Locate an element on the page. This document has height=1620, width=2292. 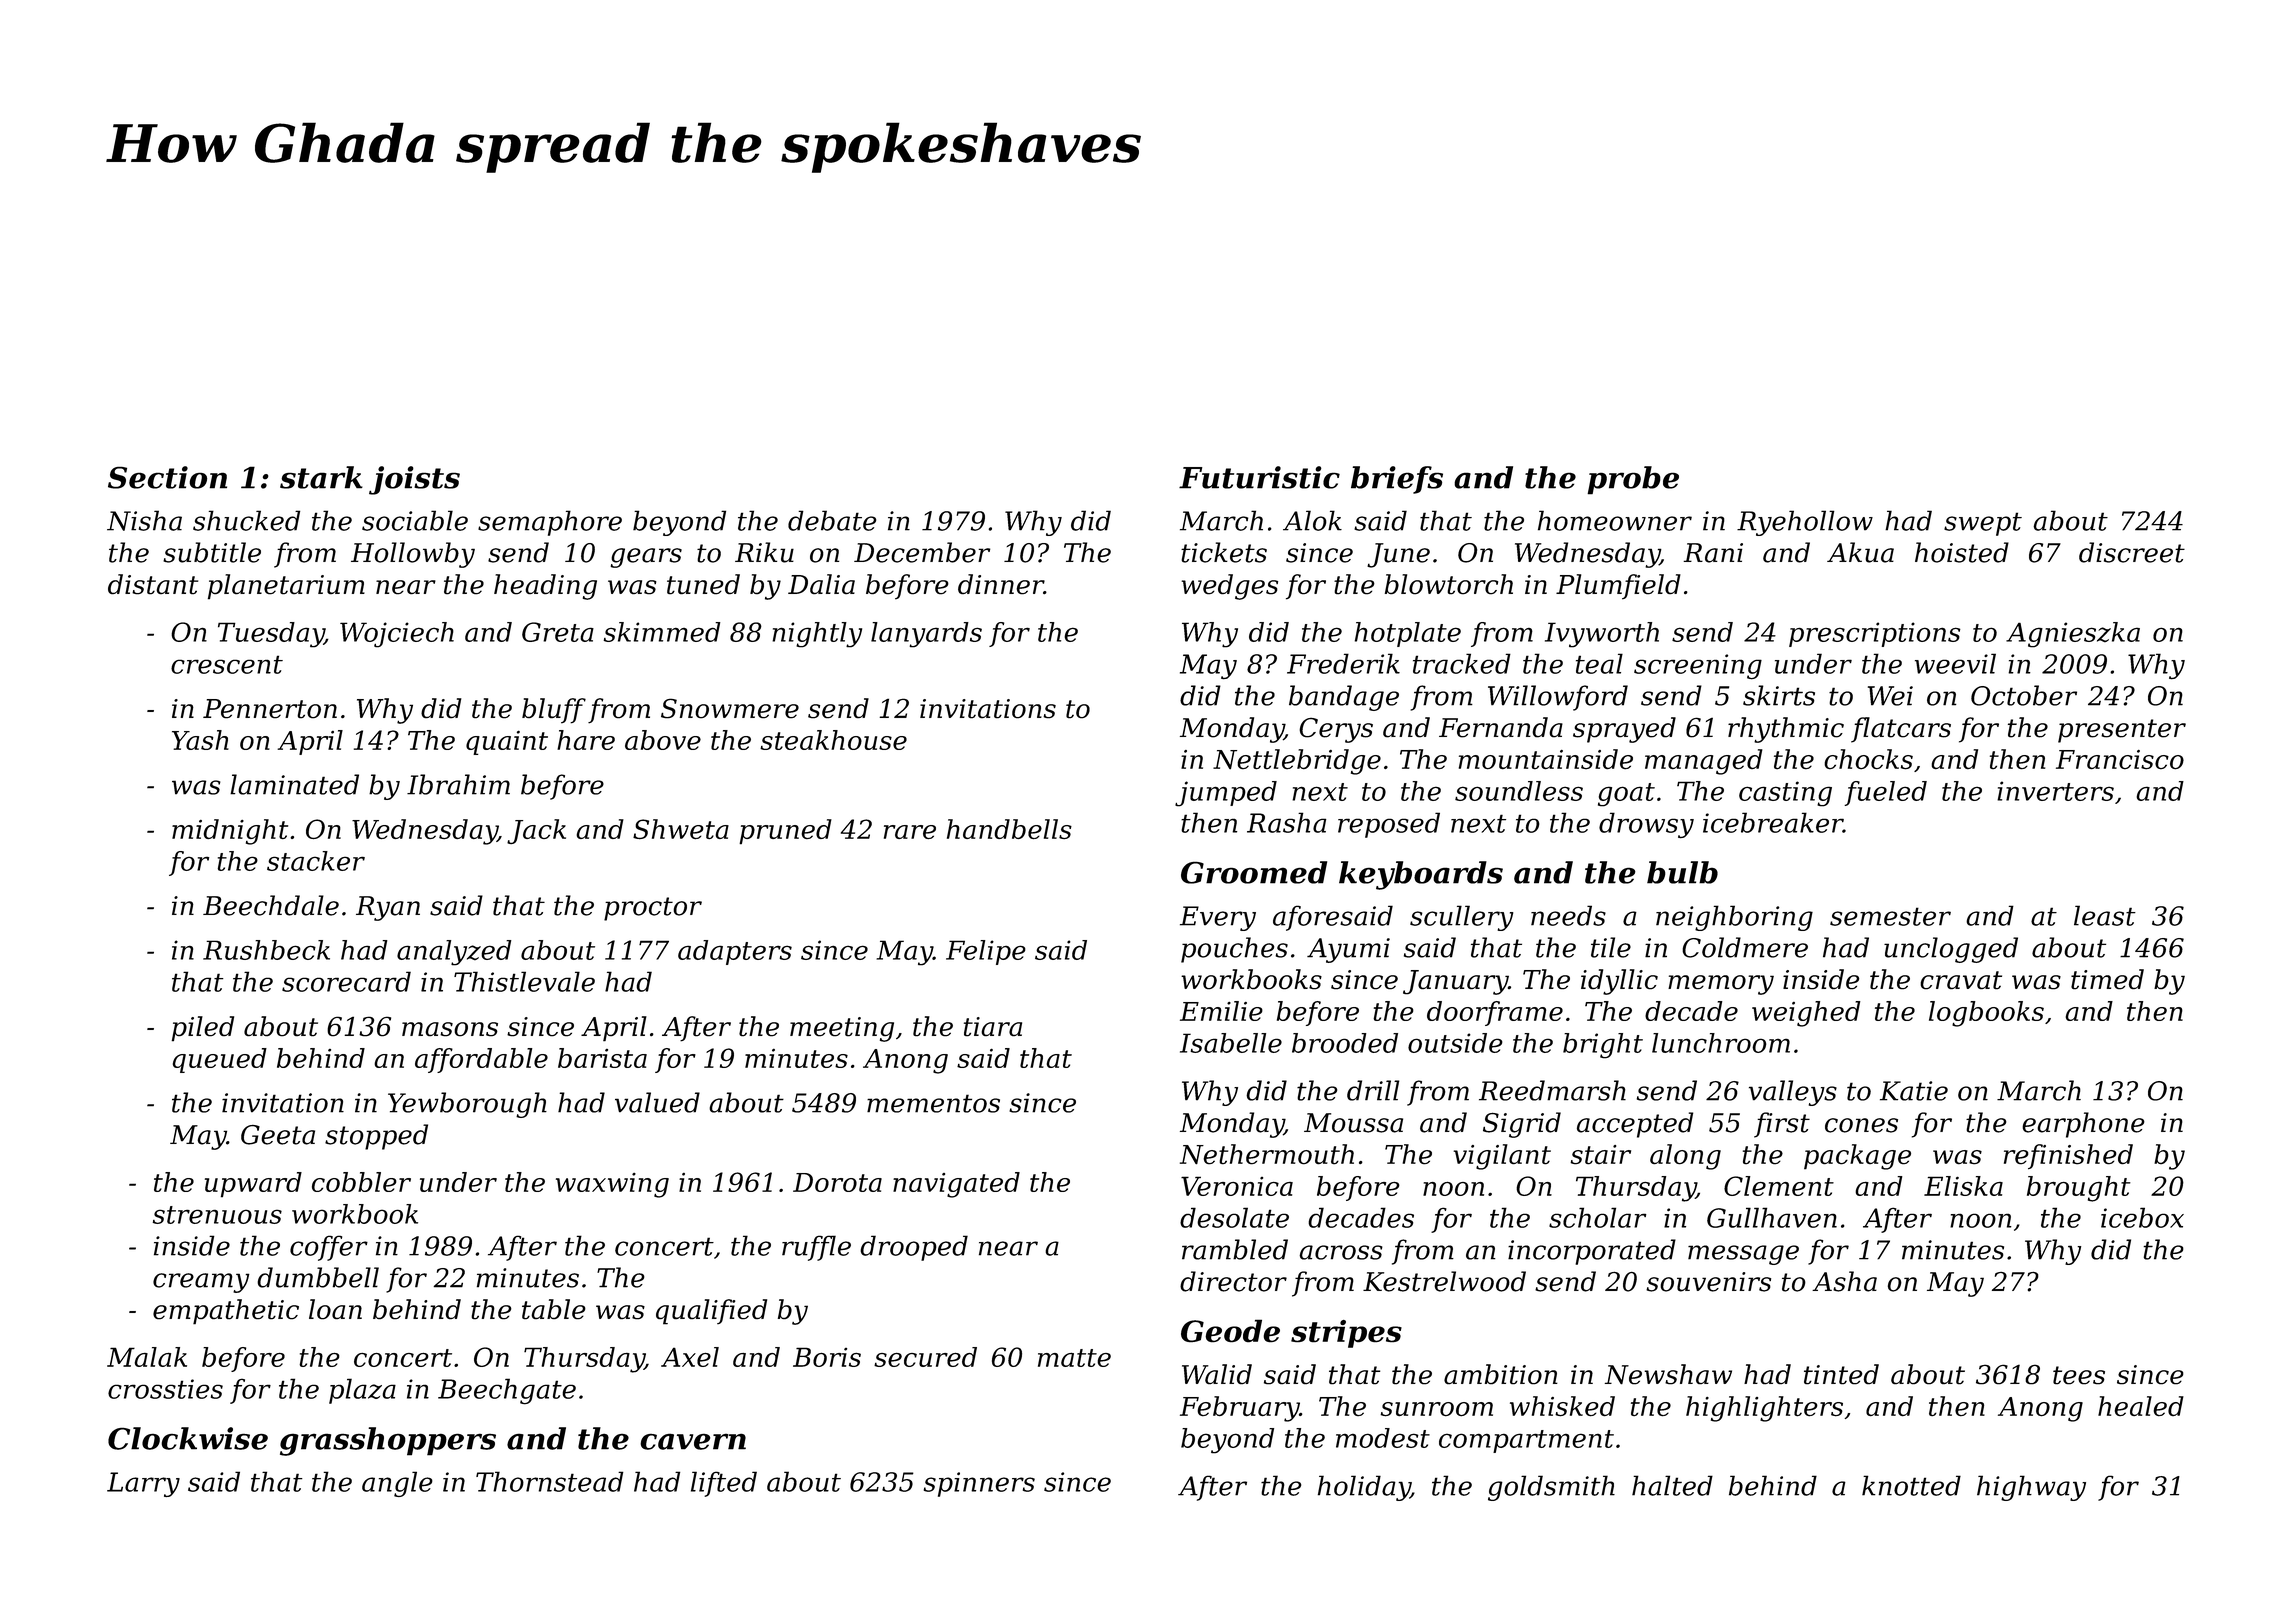
loan is located at coordinates (335, 1309).
